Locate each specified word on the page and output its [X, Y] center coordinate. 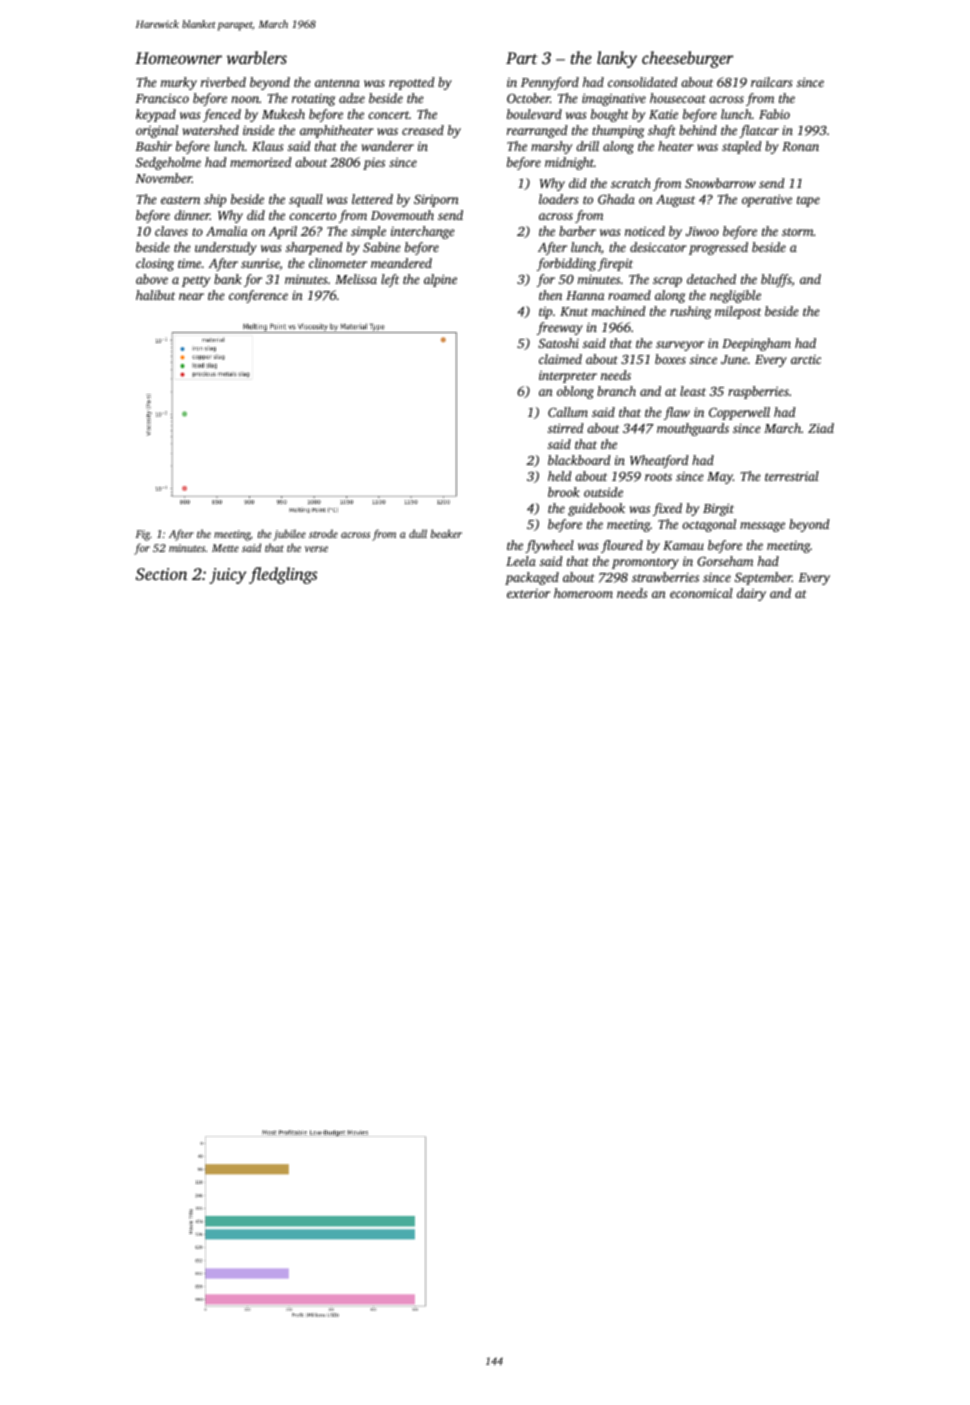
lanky [617, 59]
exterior [528, 593]
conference [258, 296]
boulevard [534, 114]
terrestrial [792, 476]
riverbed [223, 82]
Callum [568, 412]
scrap [667, 282]
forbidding [566, 264]
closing [155, 264]
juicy [228, 576]
